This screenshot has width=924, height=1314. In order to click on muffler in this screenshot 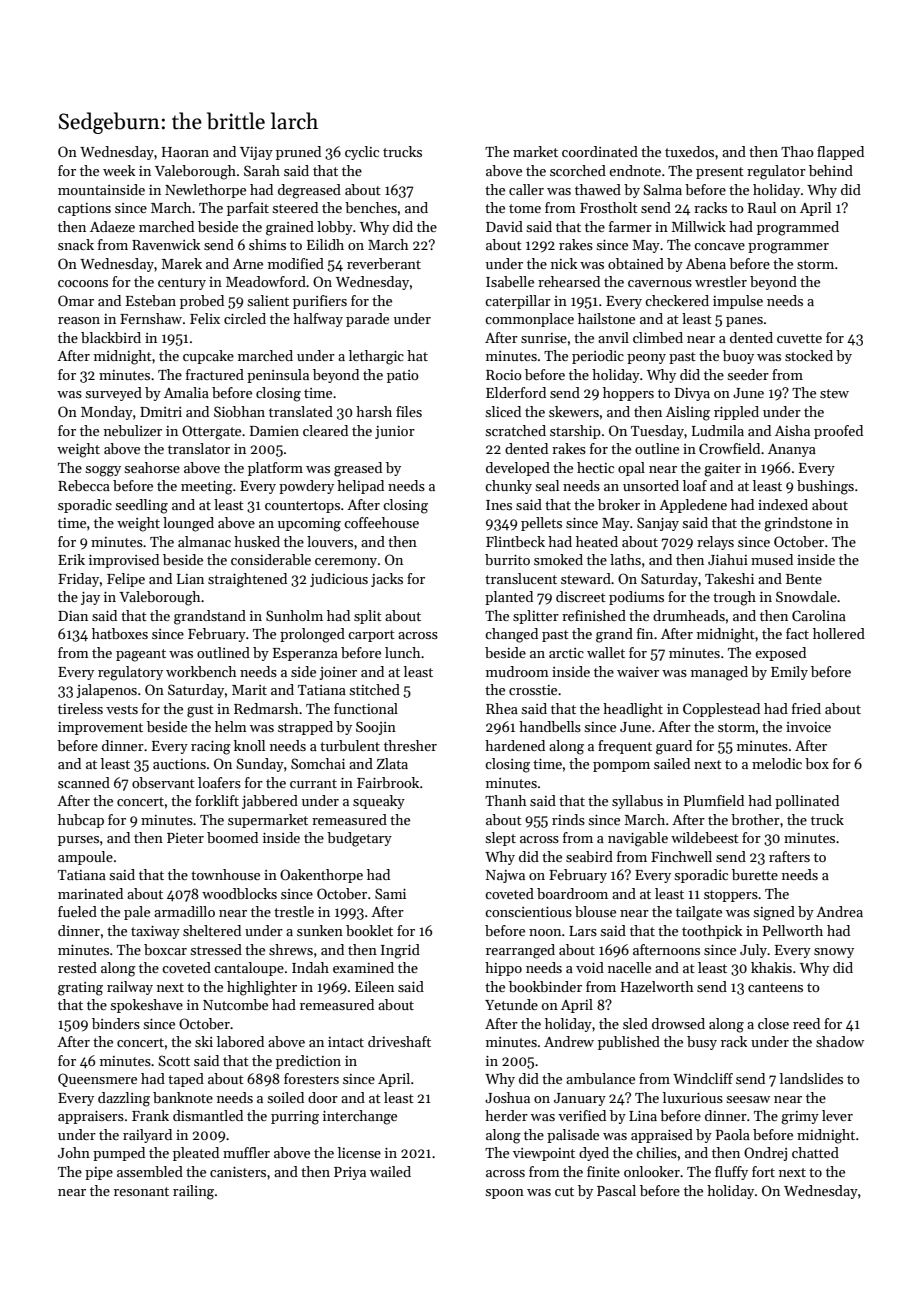, I will do `click(246, 1152)`.
